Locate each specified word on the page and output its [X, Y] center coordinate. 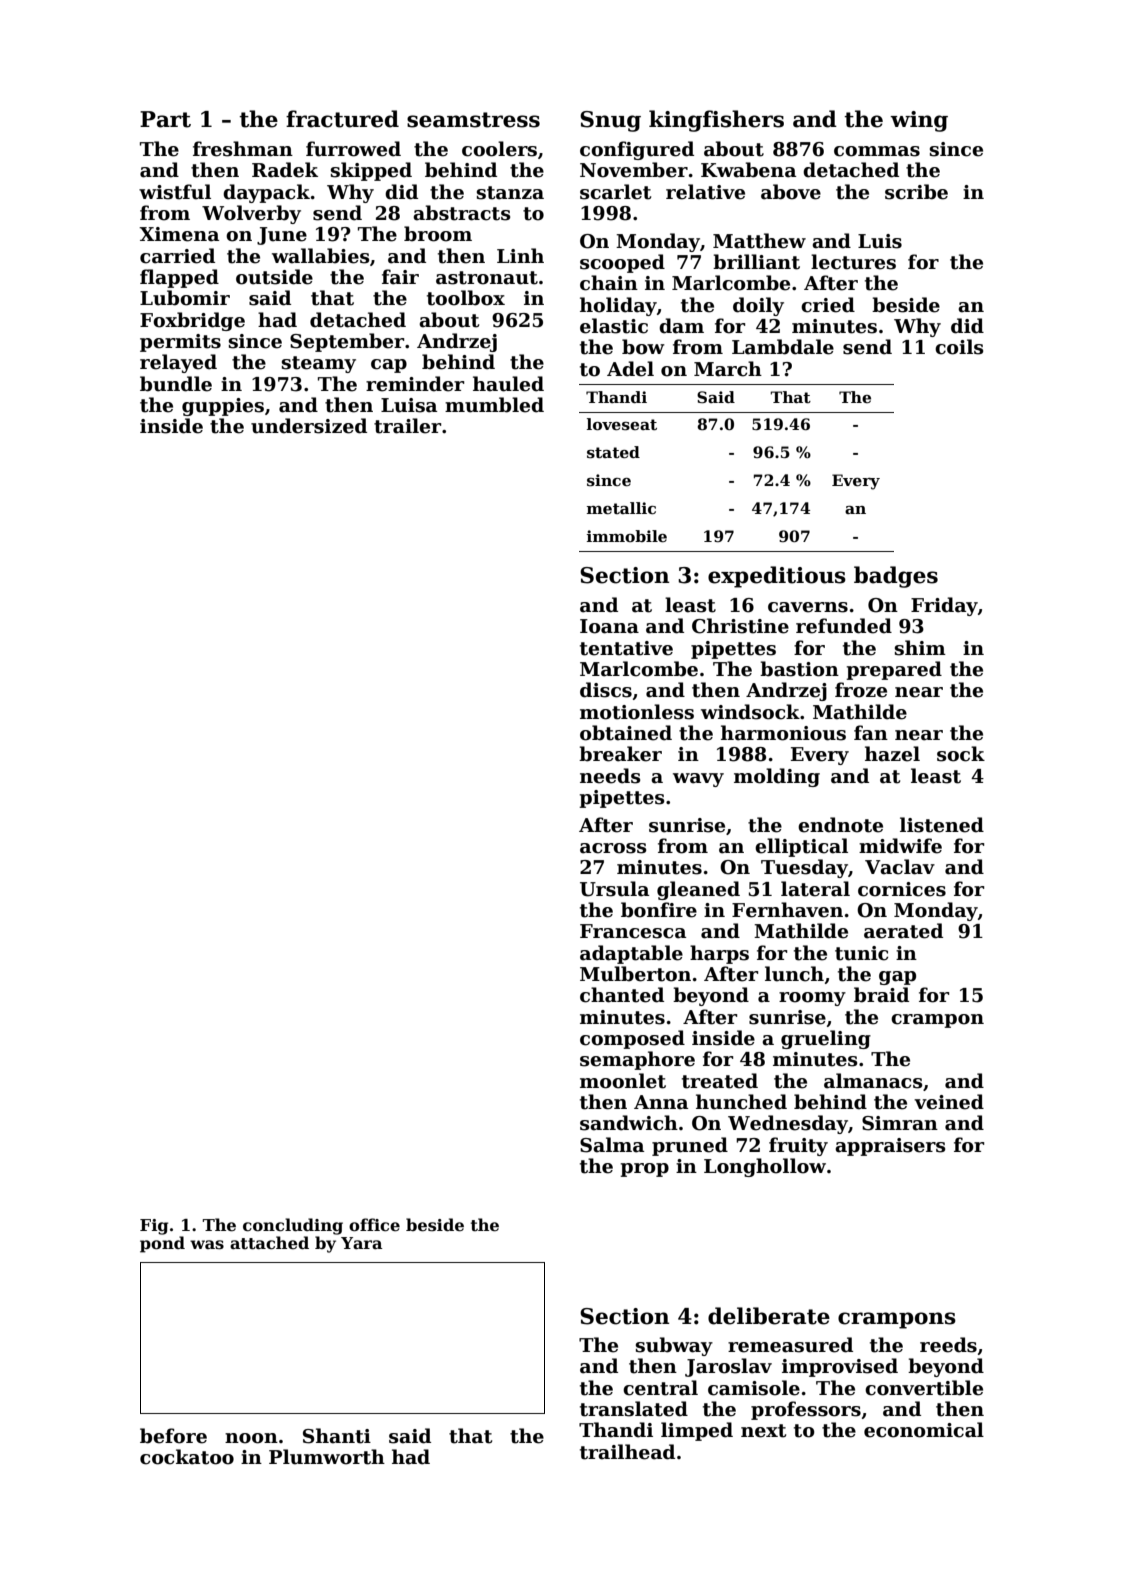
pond [162, 1244]
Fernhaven [787, 910]
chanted [622, 995]
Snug [610, 121]
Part [165, 119]
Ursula [614, 889]
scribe [916, 192]
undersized [309, 426]
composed [632, 1039]
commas [877, 151]
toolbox [466, 298]
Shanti [337, 1436]
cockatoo [187, 1457]
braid [881, 995]
